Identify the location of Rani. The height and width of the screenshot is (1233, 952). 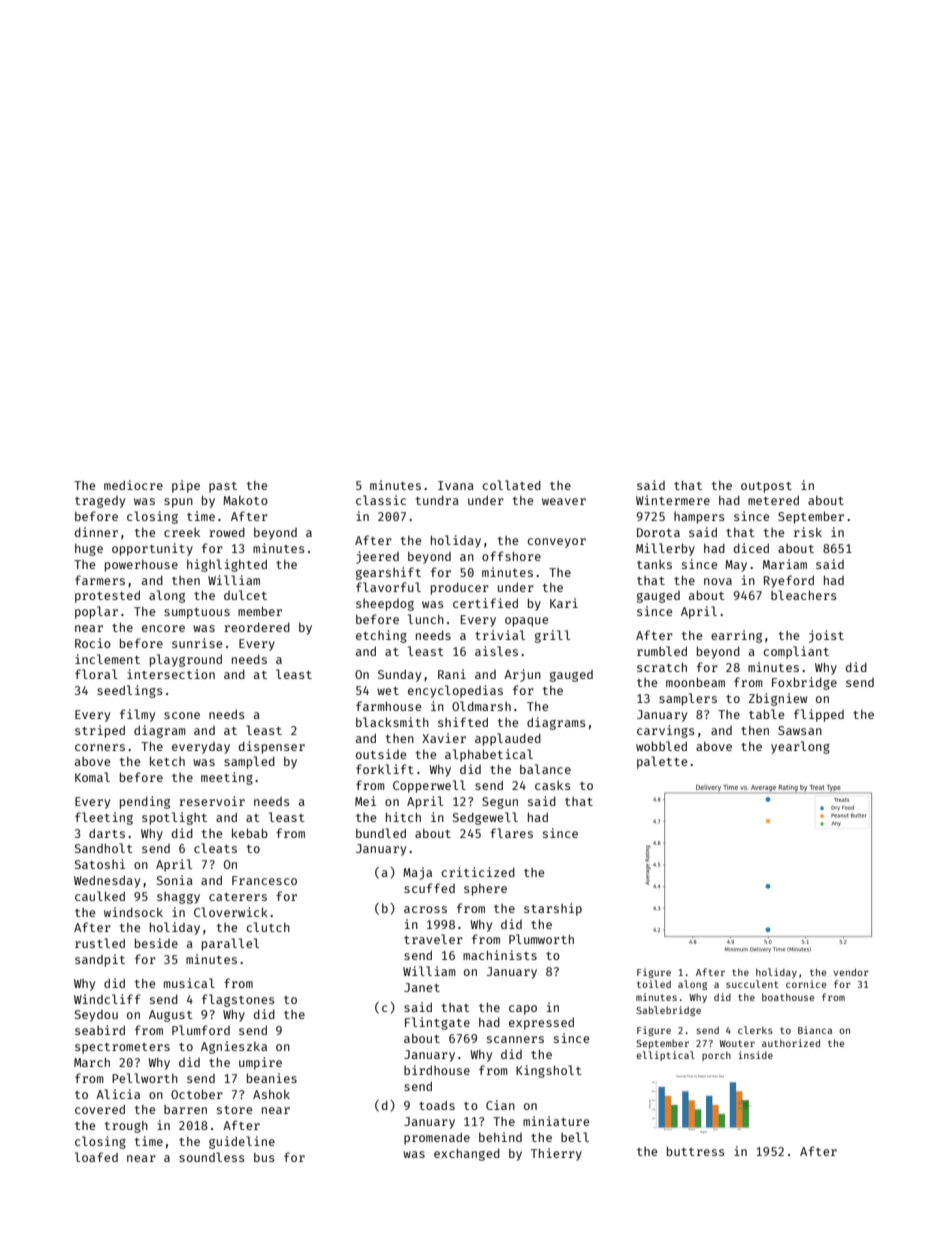
(452, 674).
